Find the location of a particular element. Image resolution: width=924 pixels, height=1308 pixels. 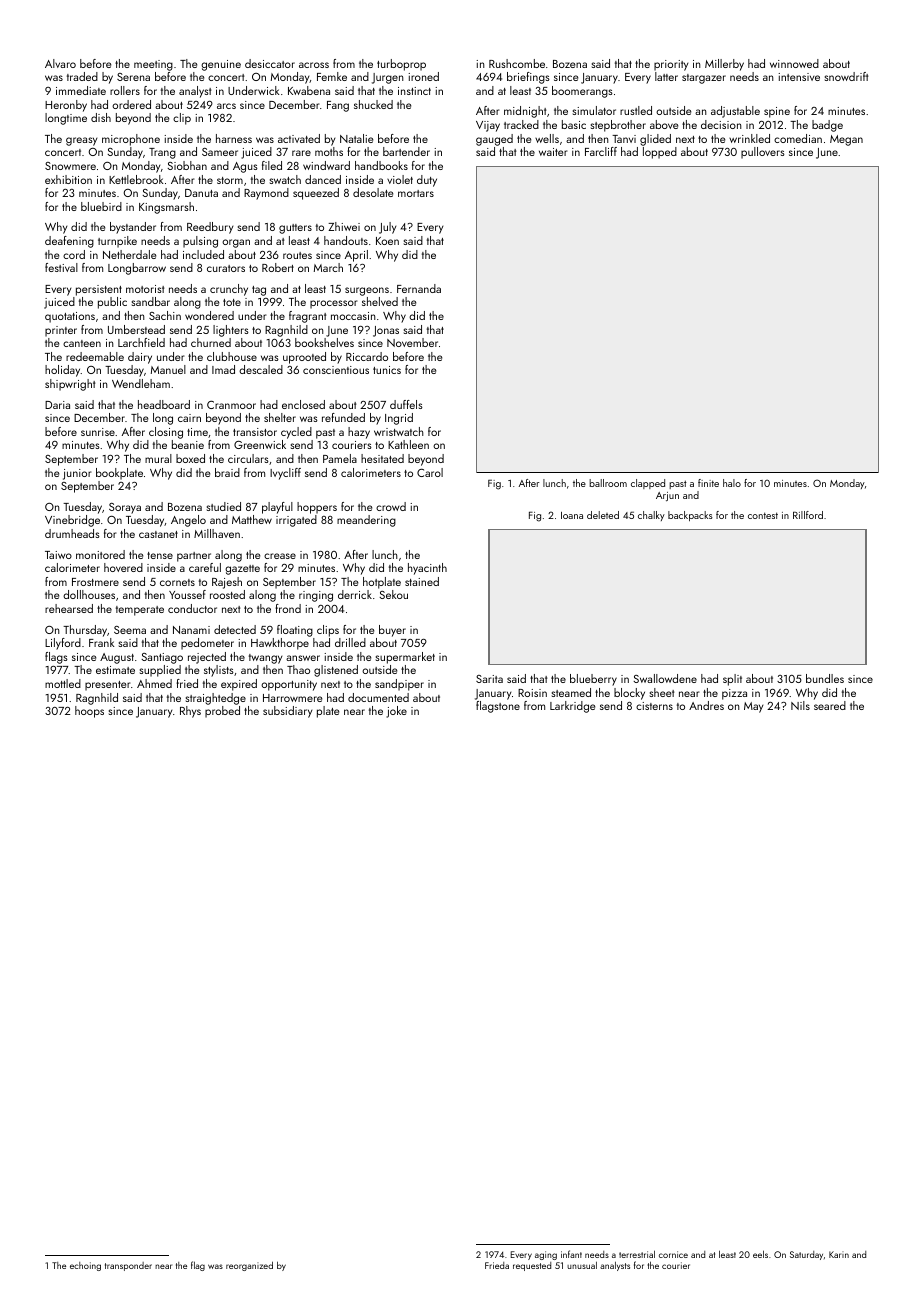

seared is located at coordinates (830, 705).
